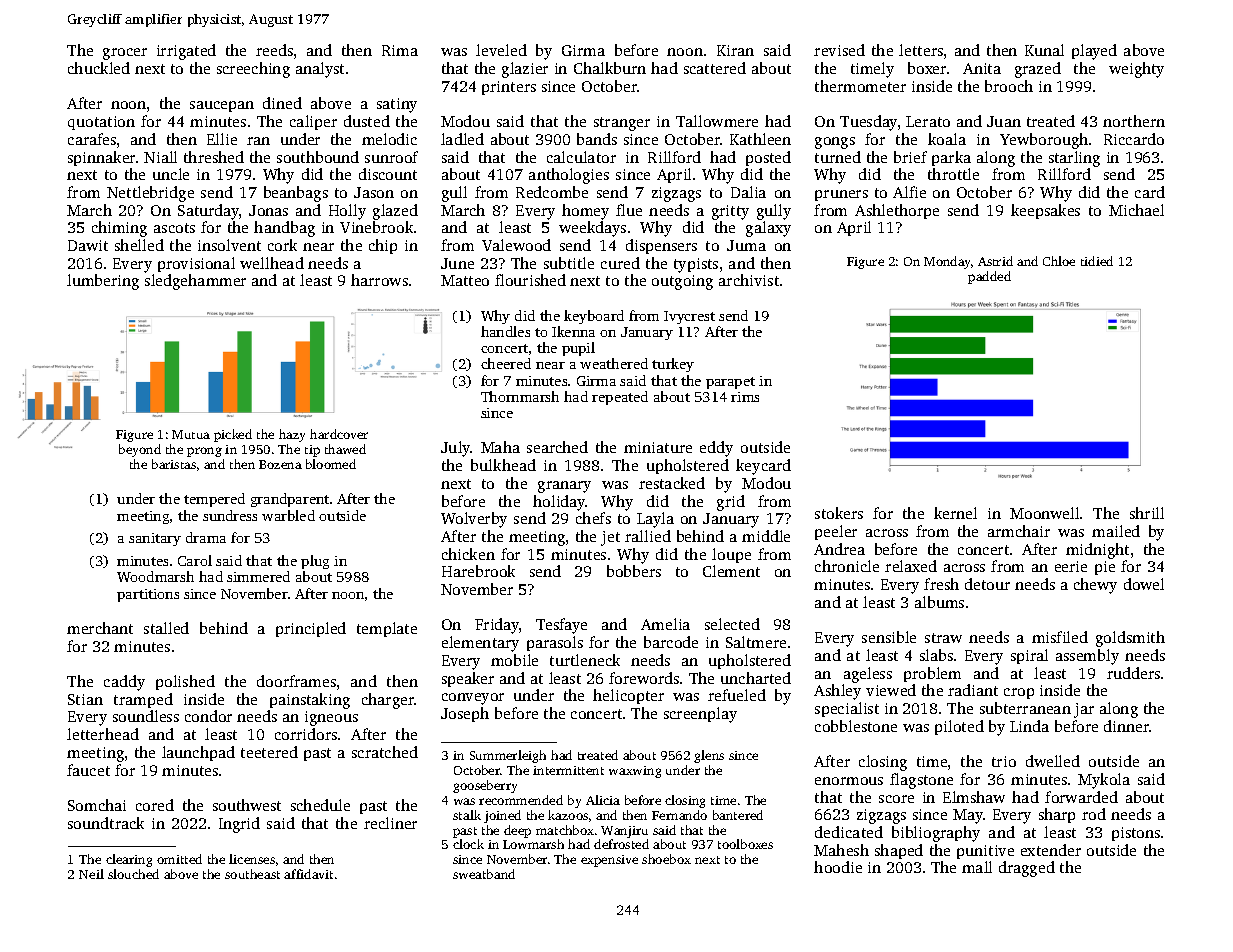 This screenshot has width=1233, height=952. I want to click on Ashley, so click(837, 692).
